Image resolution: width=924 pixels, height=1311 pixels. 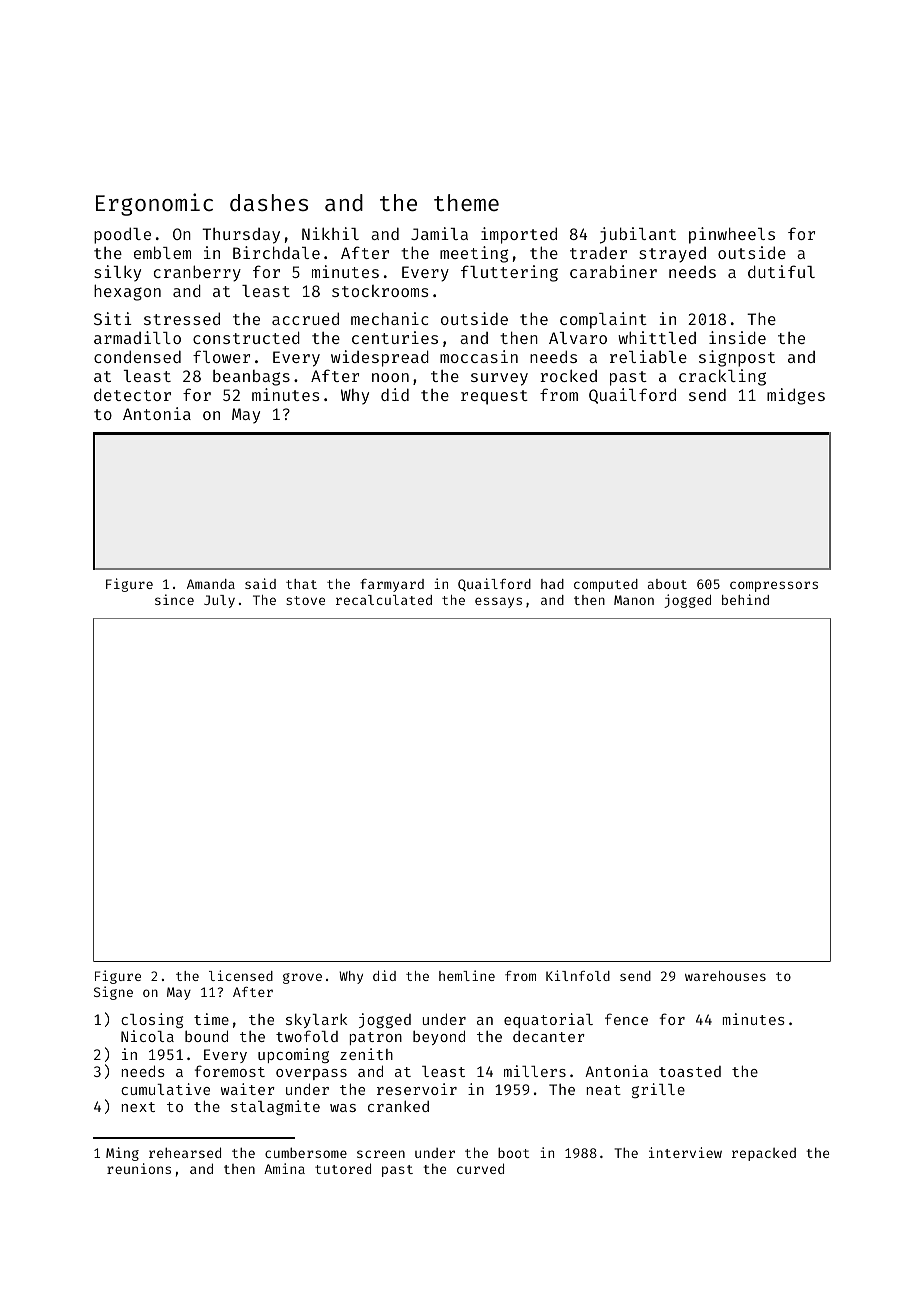 What do you see at coordinates (316, 1020) in the page?
I see `skylark` at bounding box center [316, 1020].
